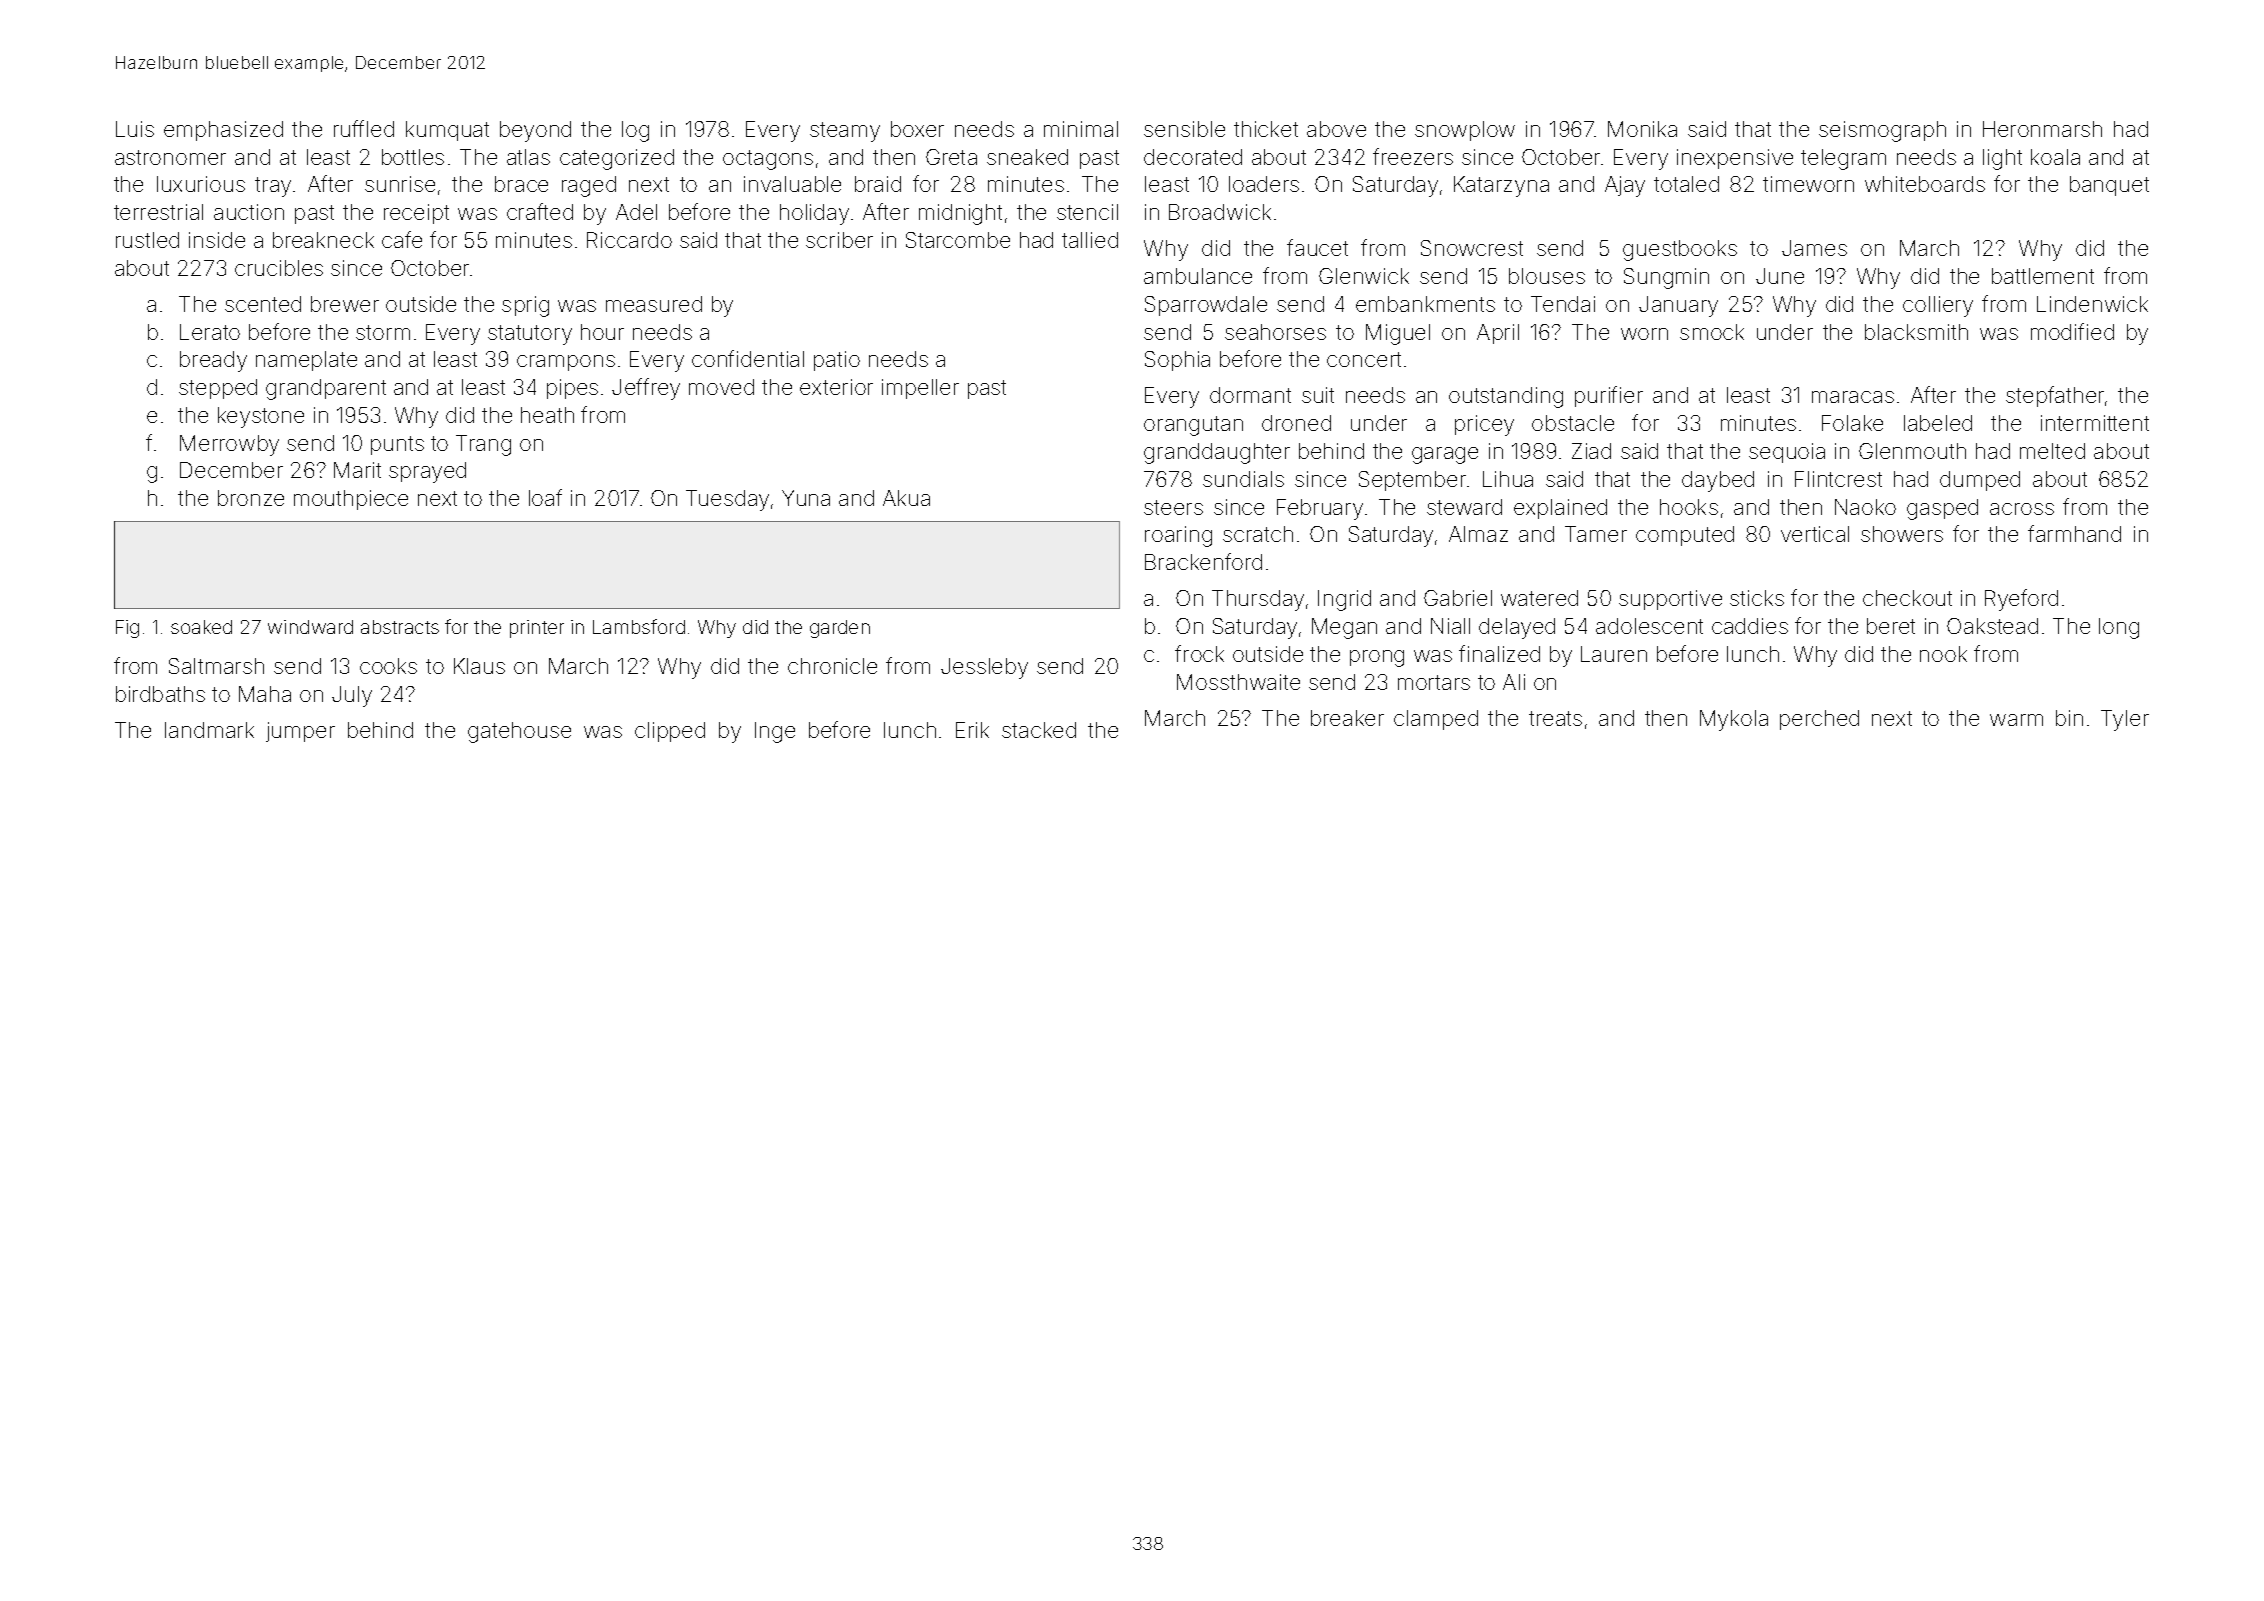 The width and height of the screenshot is (2264, 1601). What do you see at coordinates (1865, 507) in the screenshot?
I see `Naoko` at bounding box center [1865, 507].
